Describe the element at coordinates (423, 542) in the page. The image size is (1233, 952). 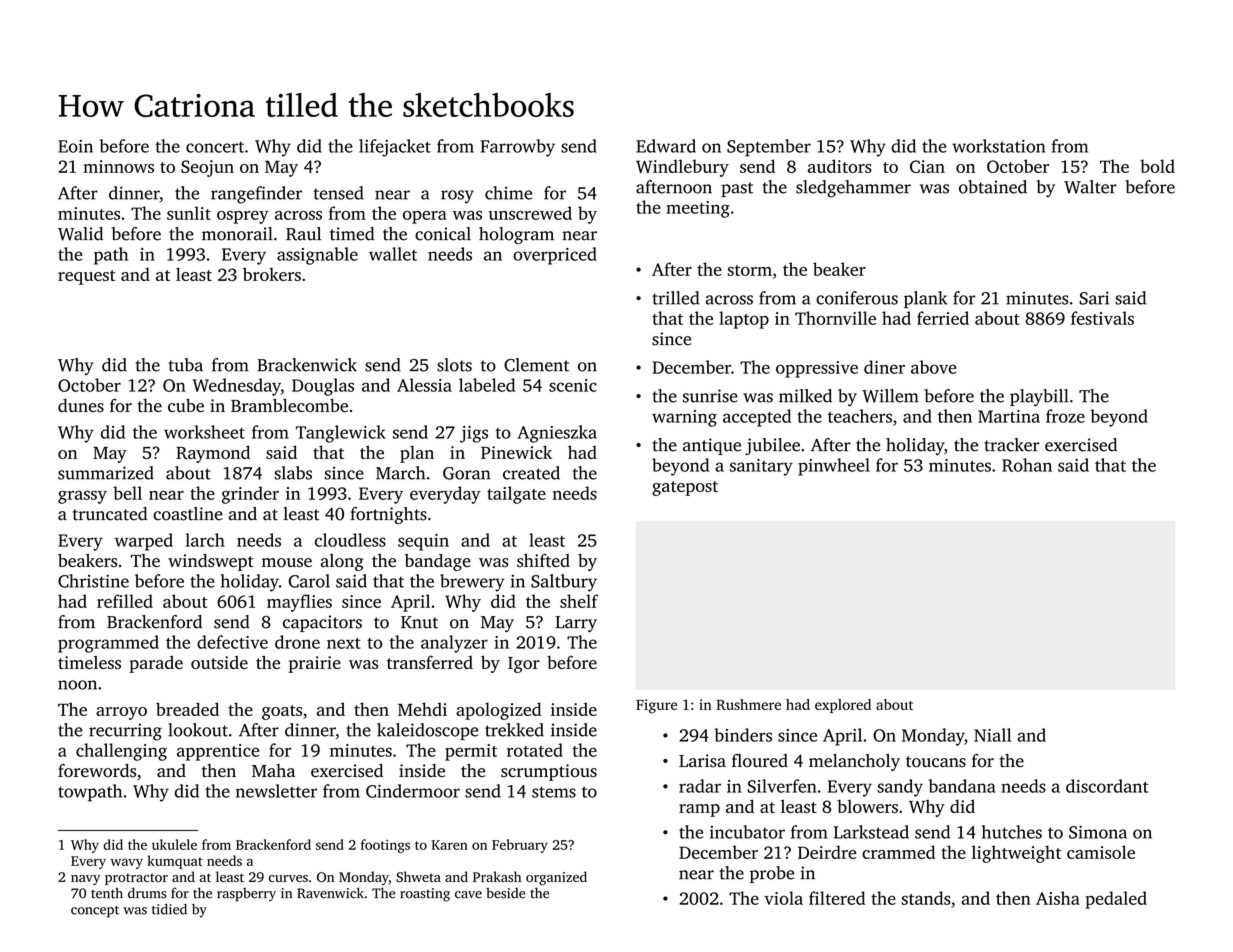
I see `sequin` at that location.
